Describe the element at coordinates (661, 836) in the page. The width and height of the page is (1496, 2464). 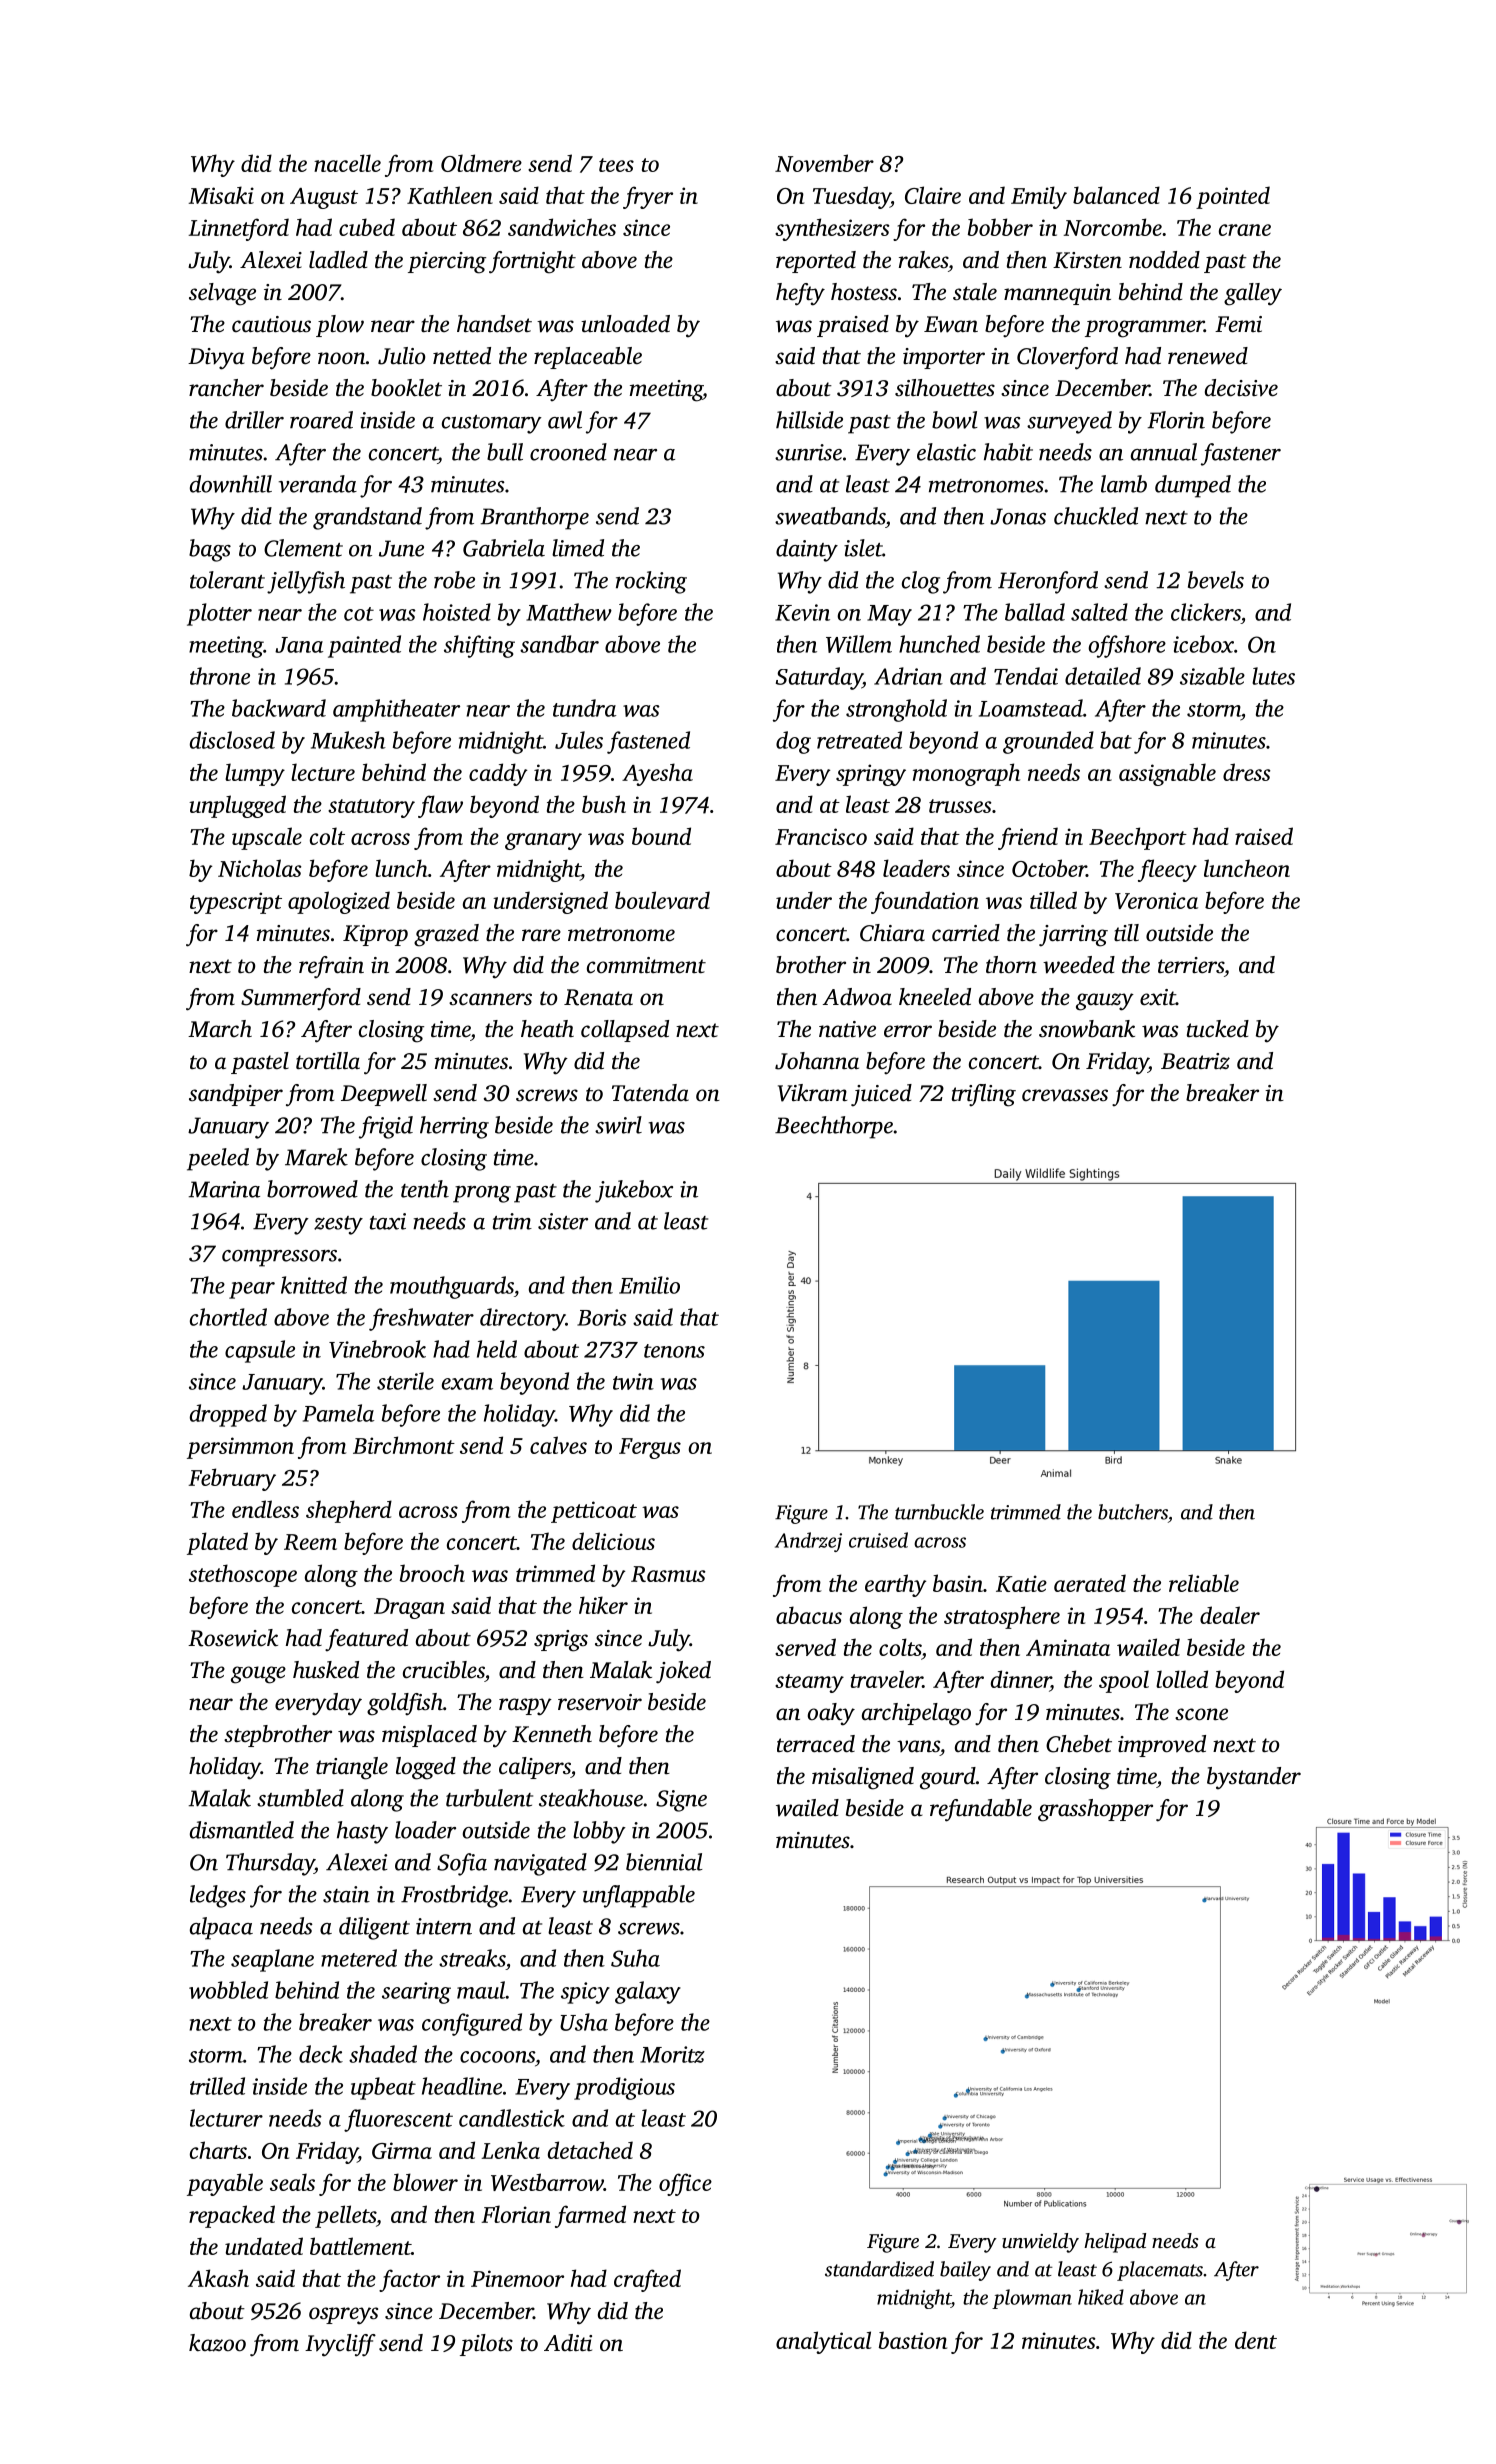
I see `bound` at that location.
